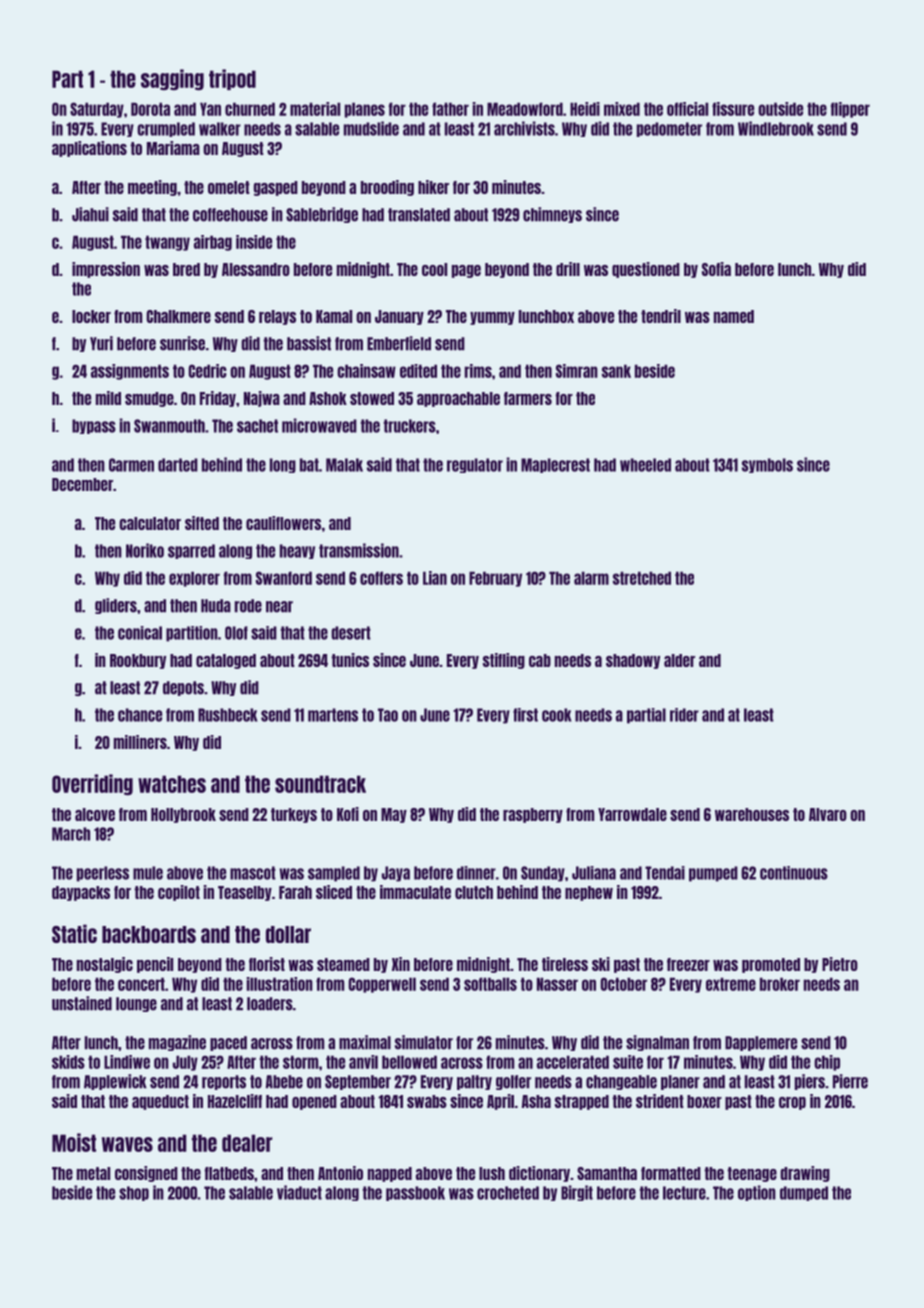 The height and width of the screenshot is (1308, 924). What do you see at coordinates (236, 633) in the screenshot?
I see `Olof` at bounding box center [236, 633].
